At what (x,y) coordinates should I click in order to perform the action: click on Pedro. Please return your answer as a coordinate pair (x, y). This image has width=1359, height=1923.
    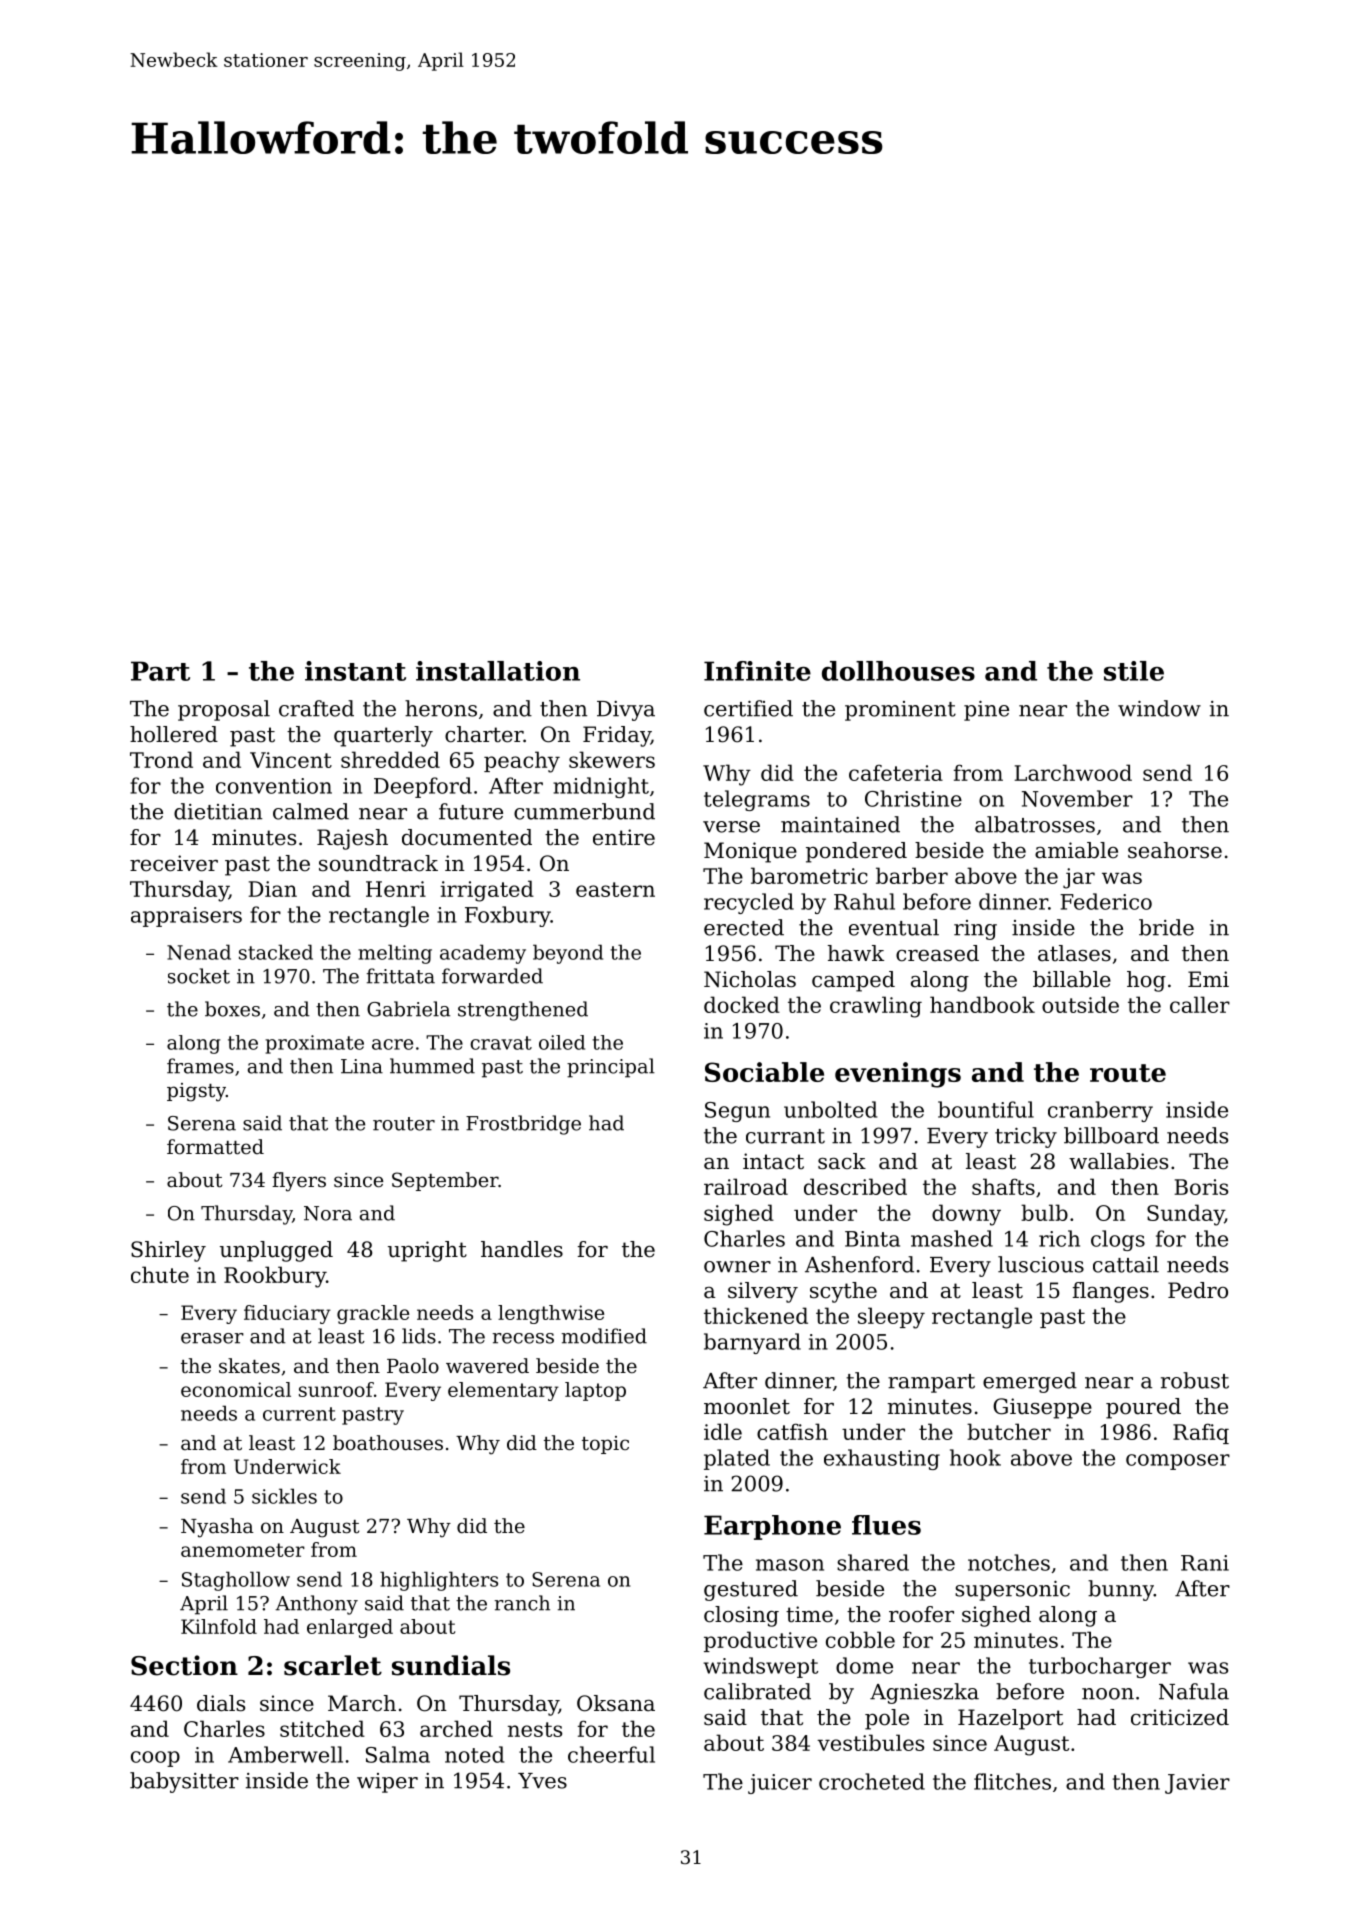
    Looking at the image, I should click on (1198, 1290).
